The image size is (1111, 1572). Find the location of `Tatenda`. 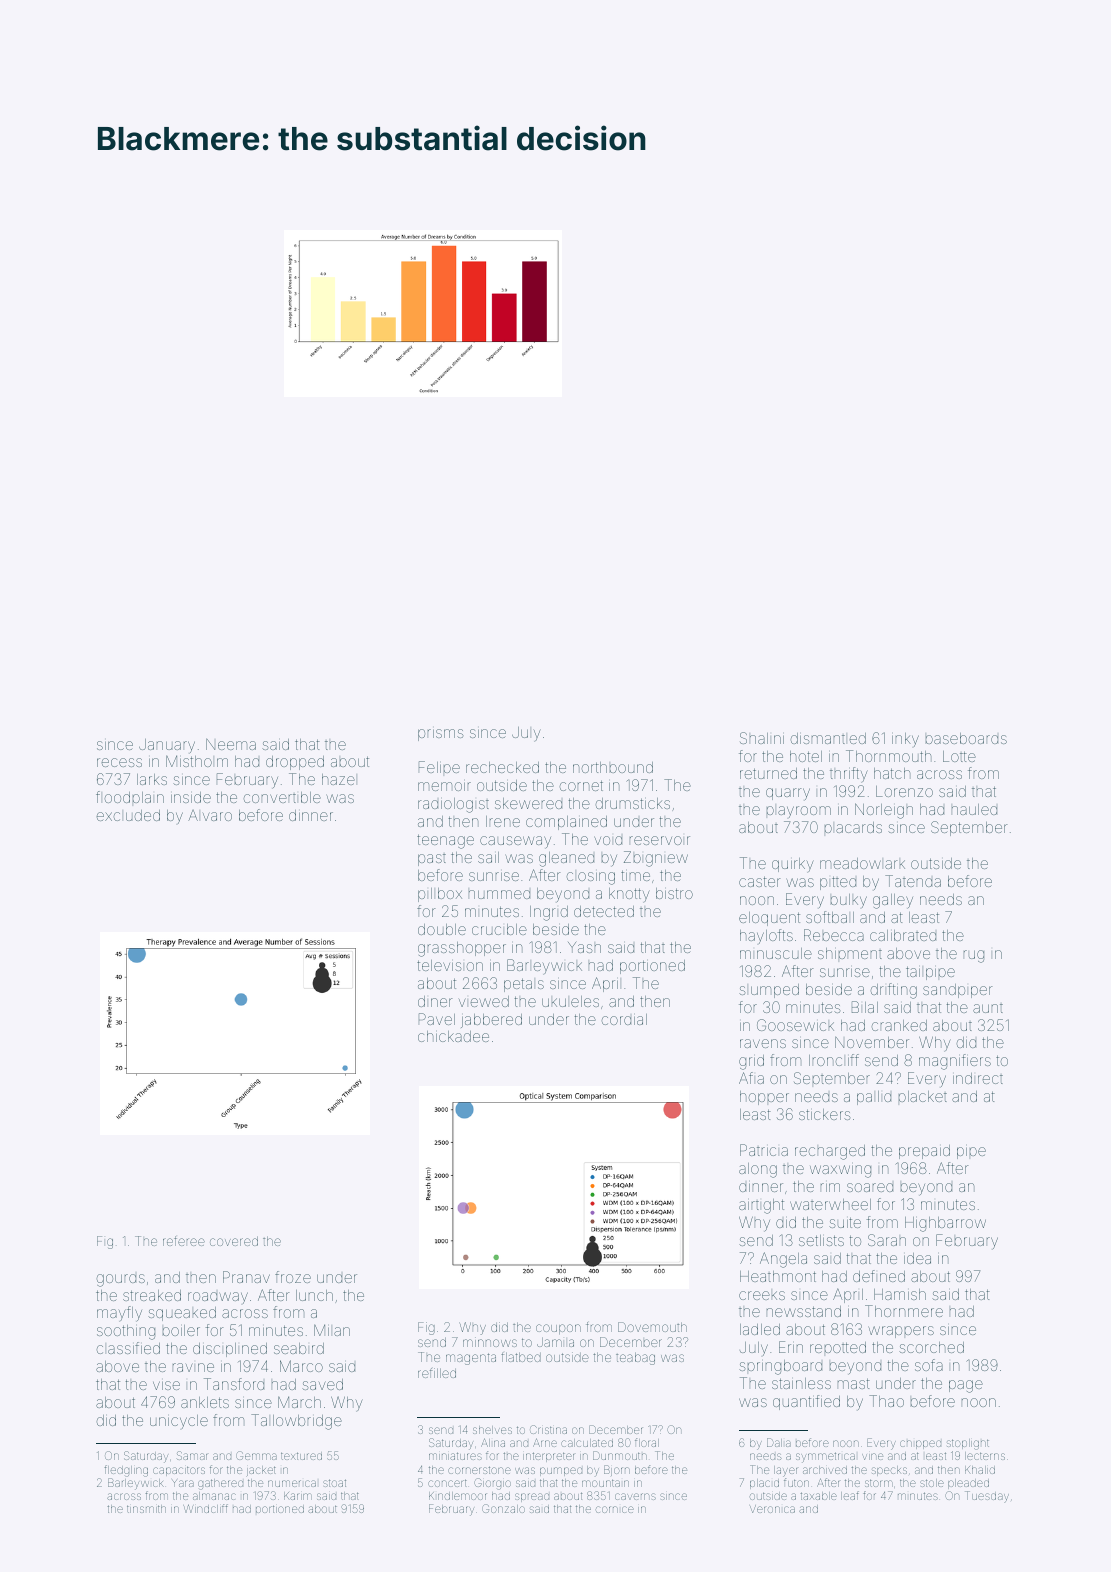

Tatenda is located at coordinates (913, 881).
